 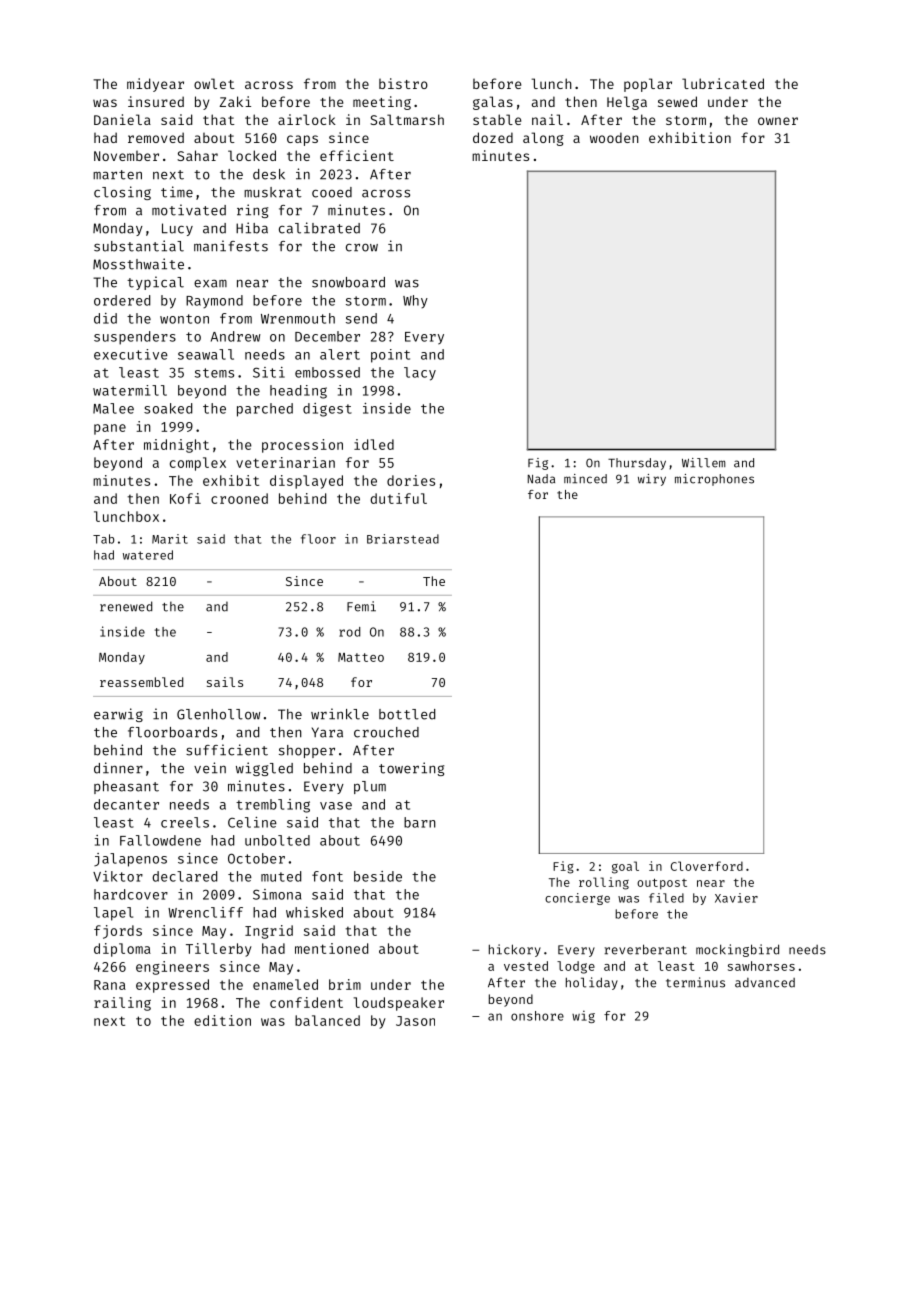 I want to click on marten, so click(x=117, y=175).
